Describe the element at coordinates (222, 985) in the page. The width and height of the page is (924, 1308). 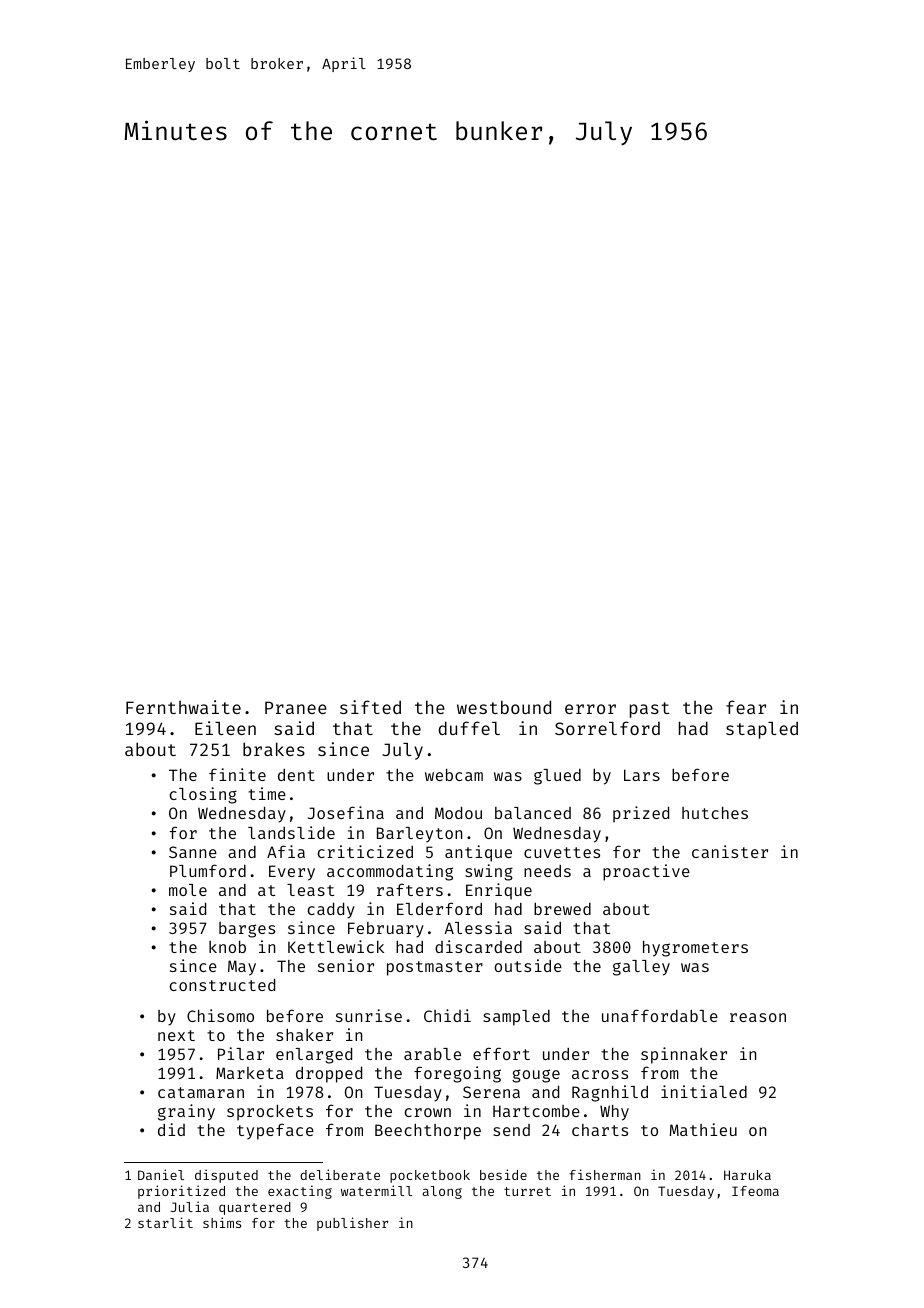
I see `constructed` at that location.
